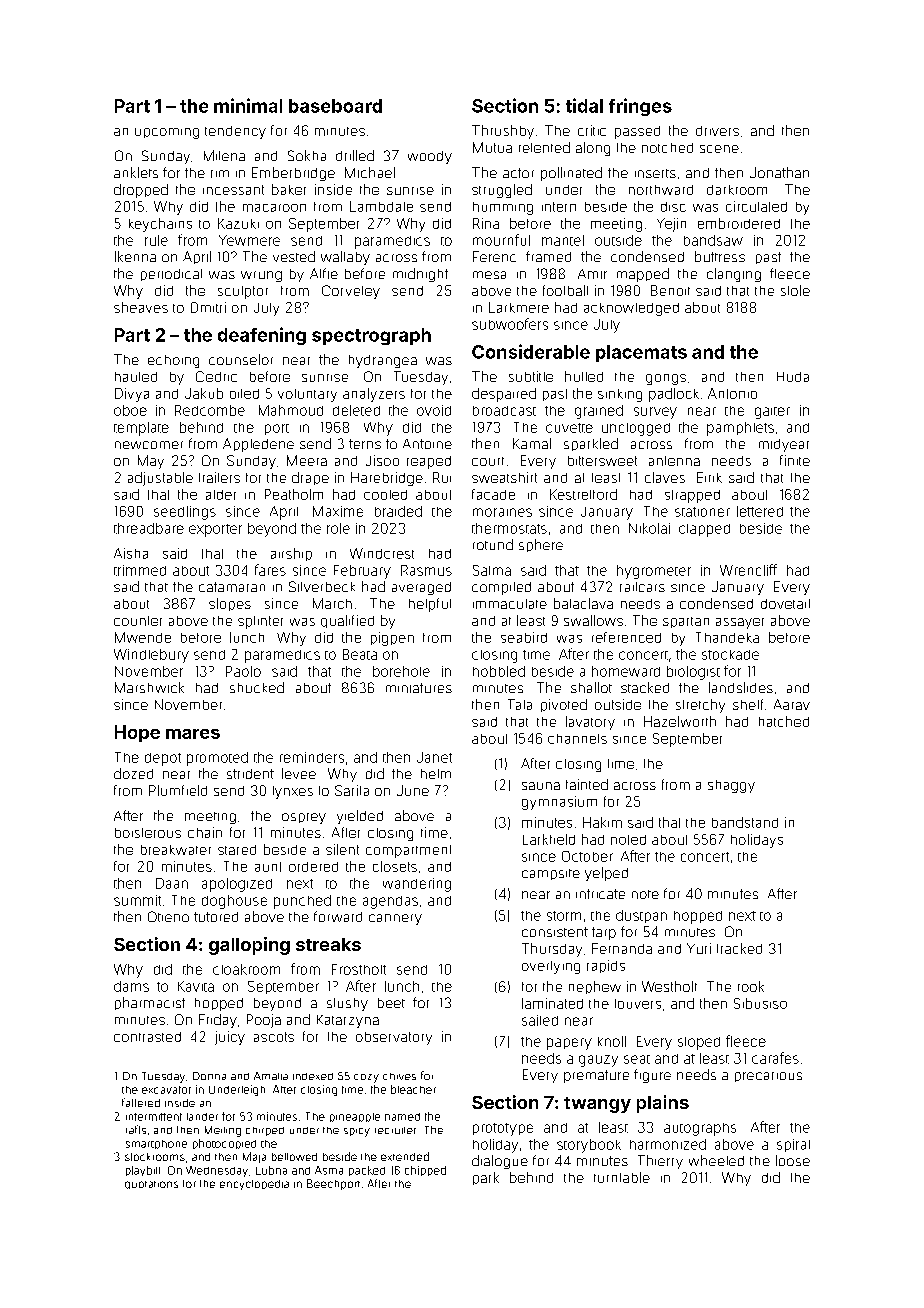 This page has width=924, height=1308. What do you see at coordinates (131, 986) in the page?
I see `dams` at bounding box center [131, 986].
